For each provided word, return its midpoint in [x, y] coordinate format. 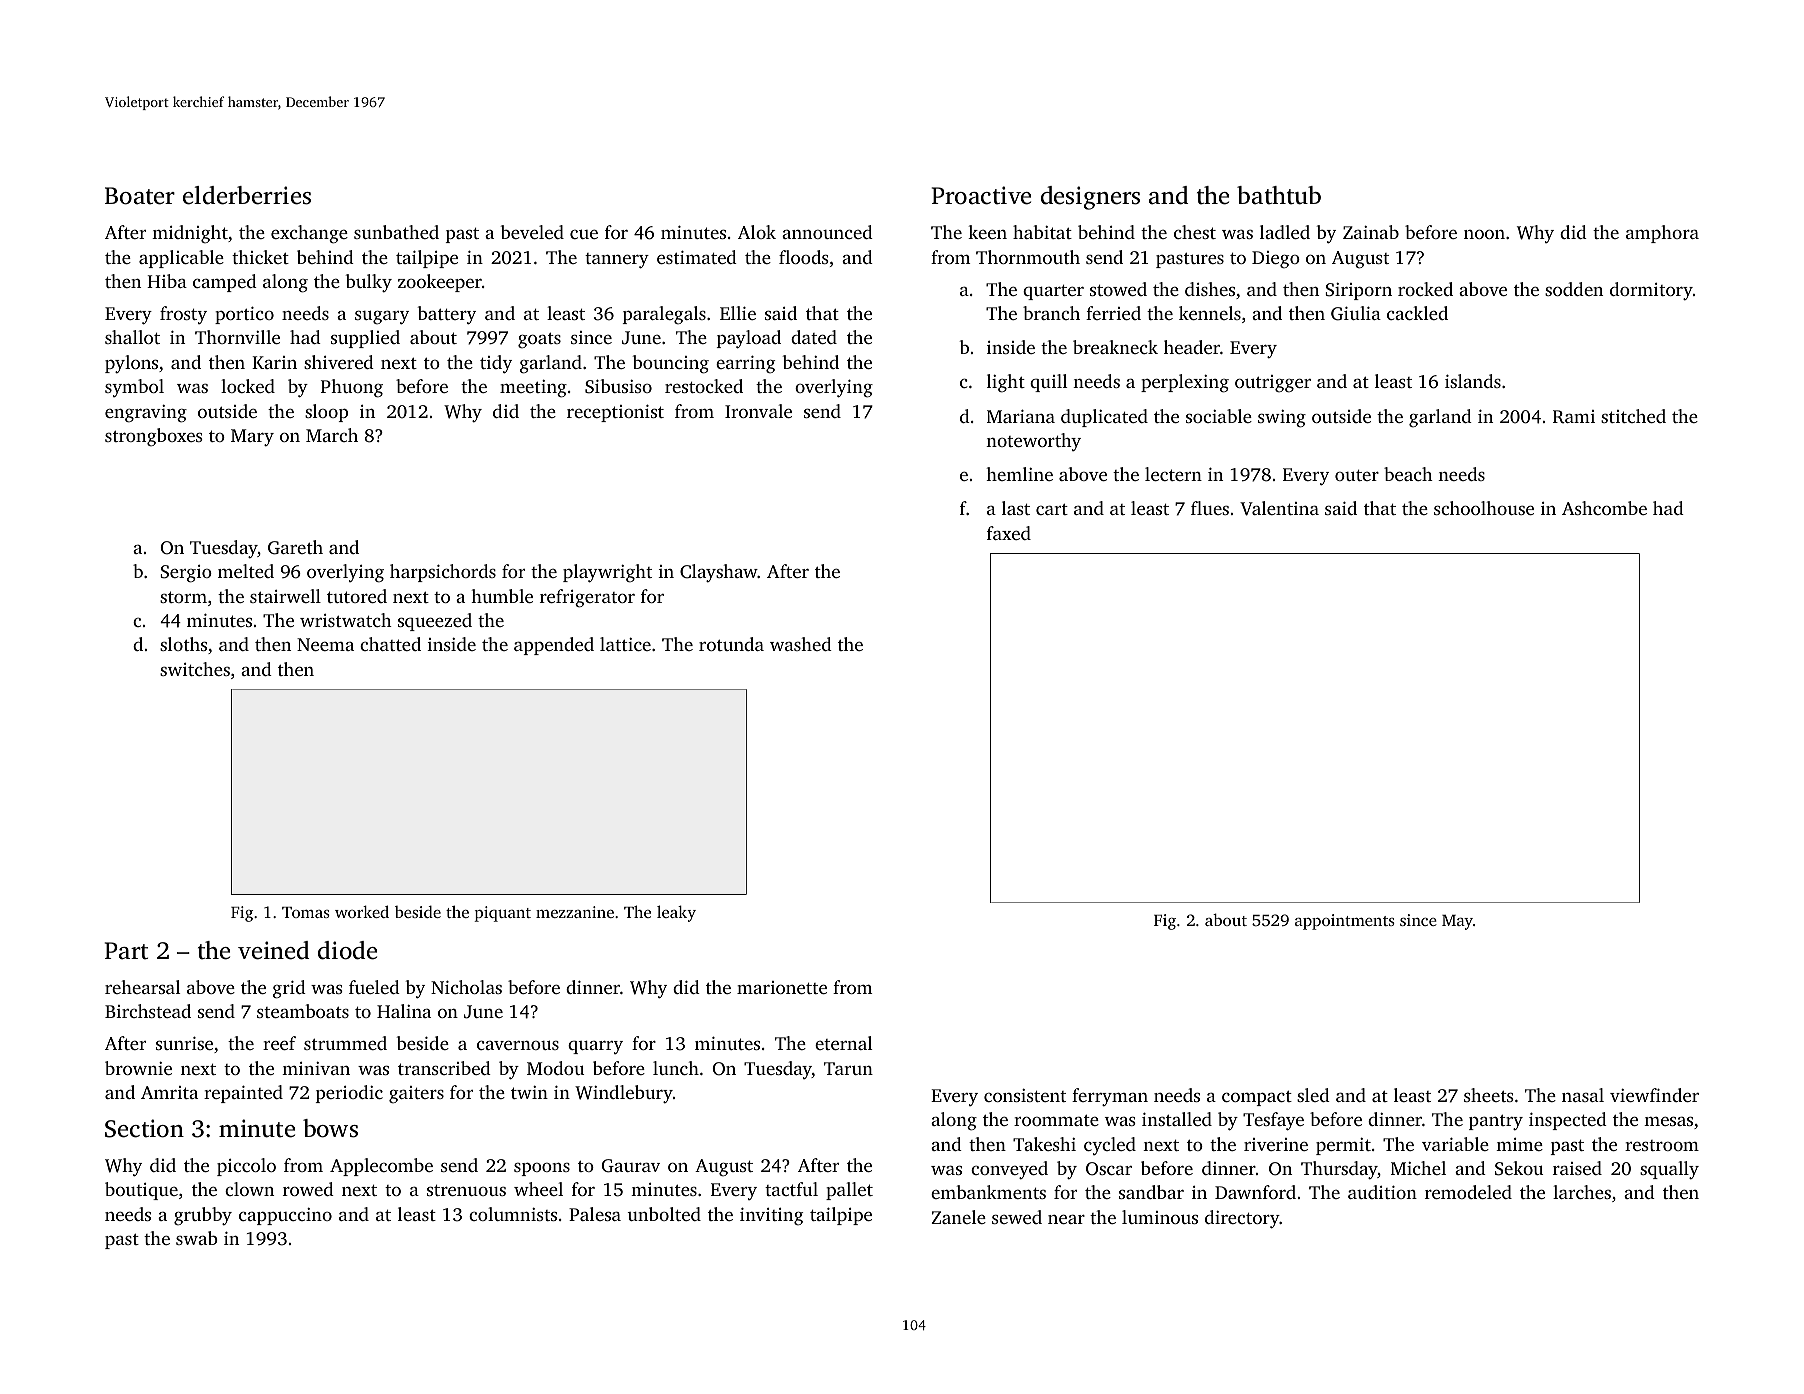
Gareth [295, 547]
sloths [183, 644]
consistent [1025, 1095]
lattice [625, 644]
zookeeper [440, 283]
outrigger [1273, 384]
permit [1343, 1146]
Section [144, 1128]
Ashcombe [1604, 508]
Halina [404, 1011]
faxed [1009, 533]
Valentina [1279, 508]
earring [745, 364]
